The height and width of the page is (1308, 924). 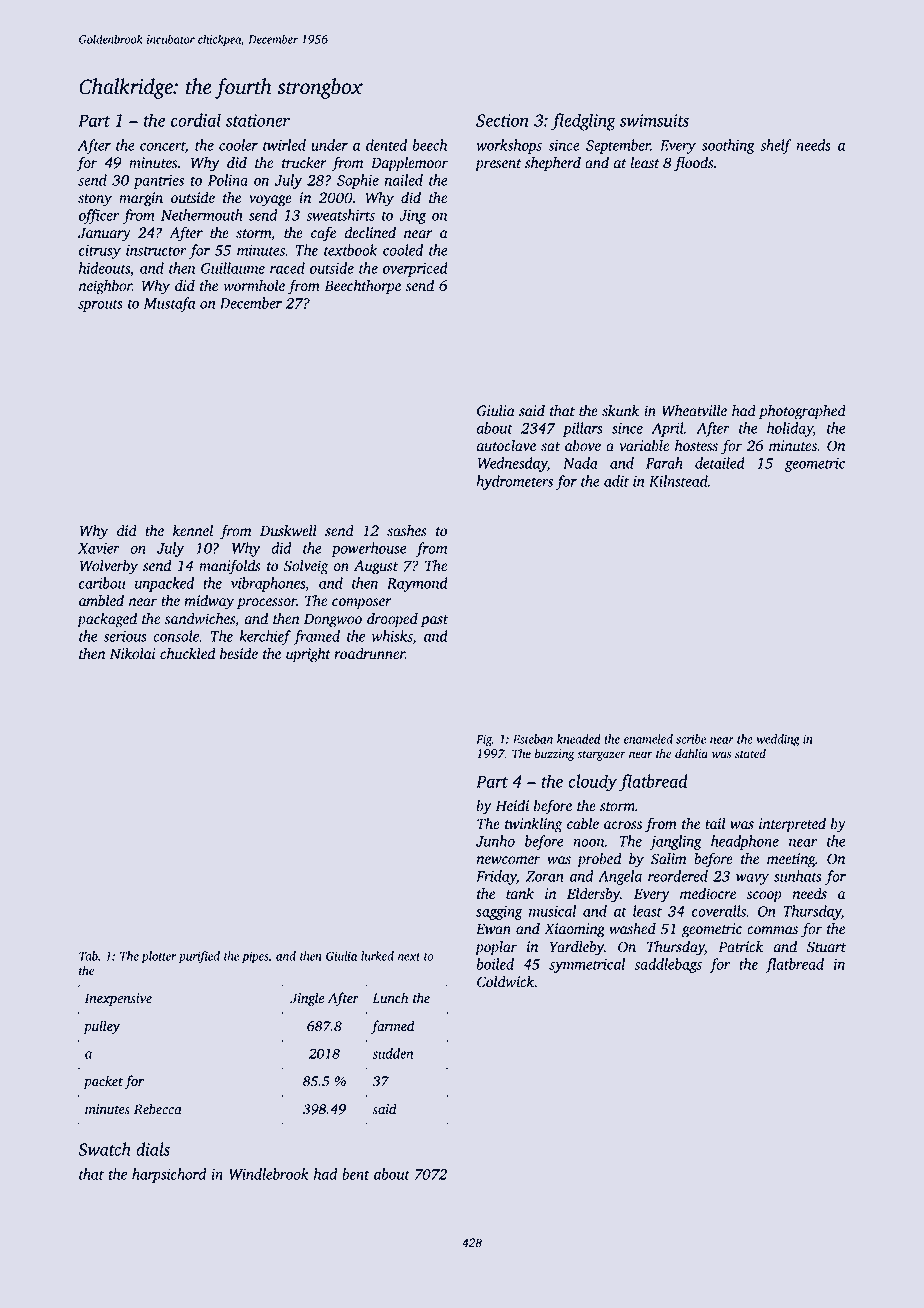 What do you see at coordinates (102, 583) in the page?
I see `caribou` at bounding box center [102, 583].
